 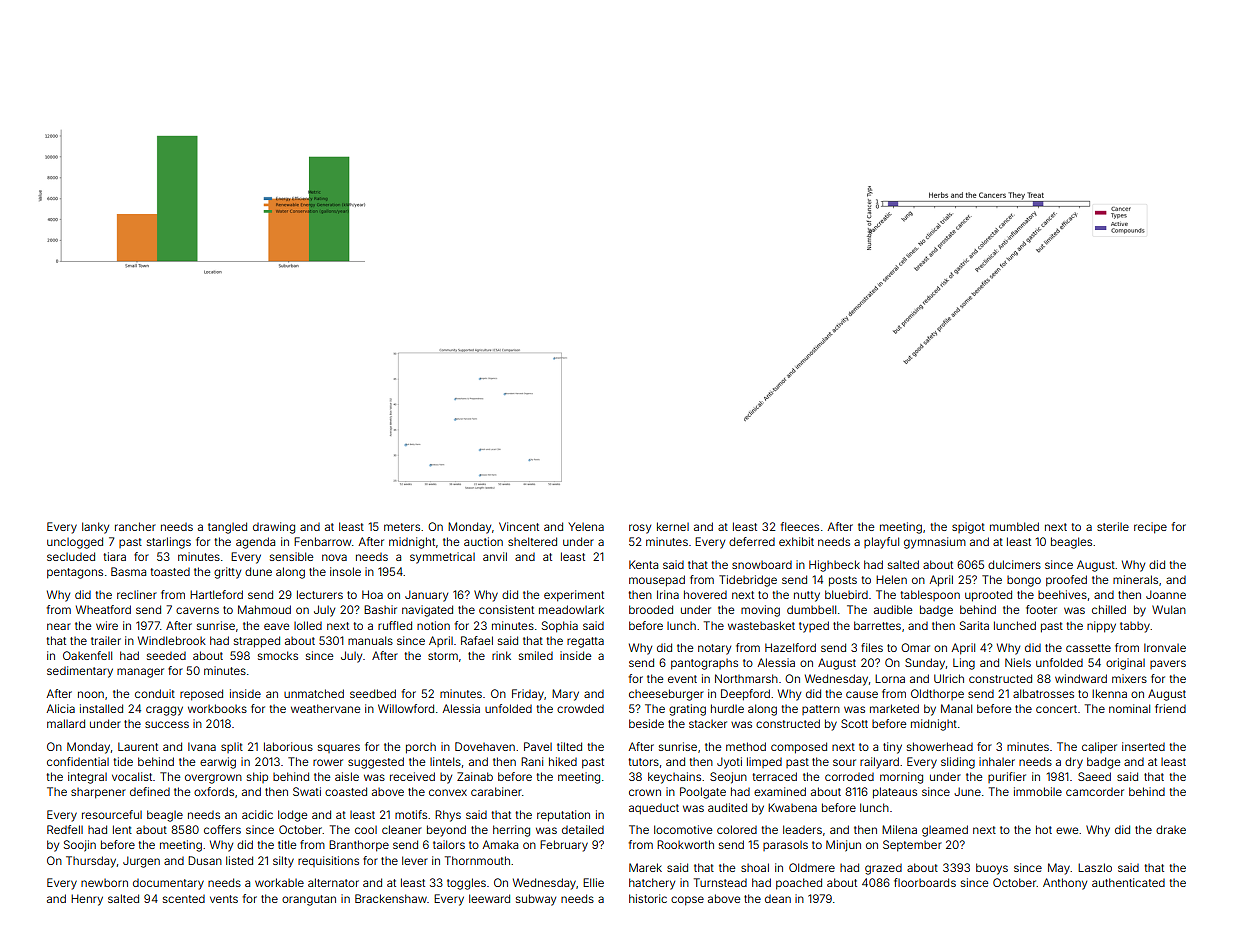 What do you see at coordinates (359, 846) in the screenshot?
I see `Branthorpe` at bounding box center [359, 846].
